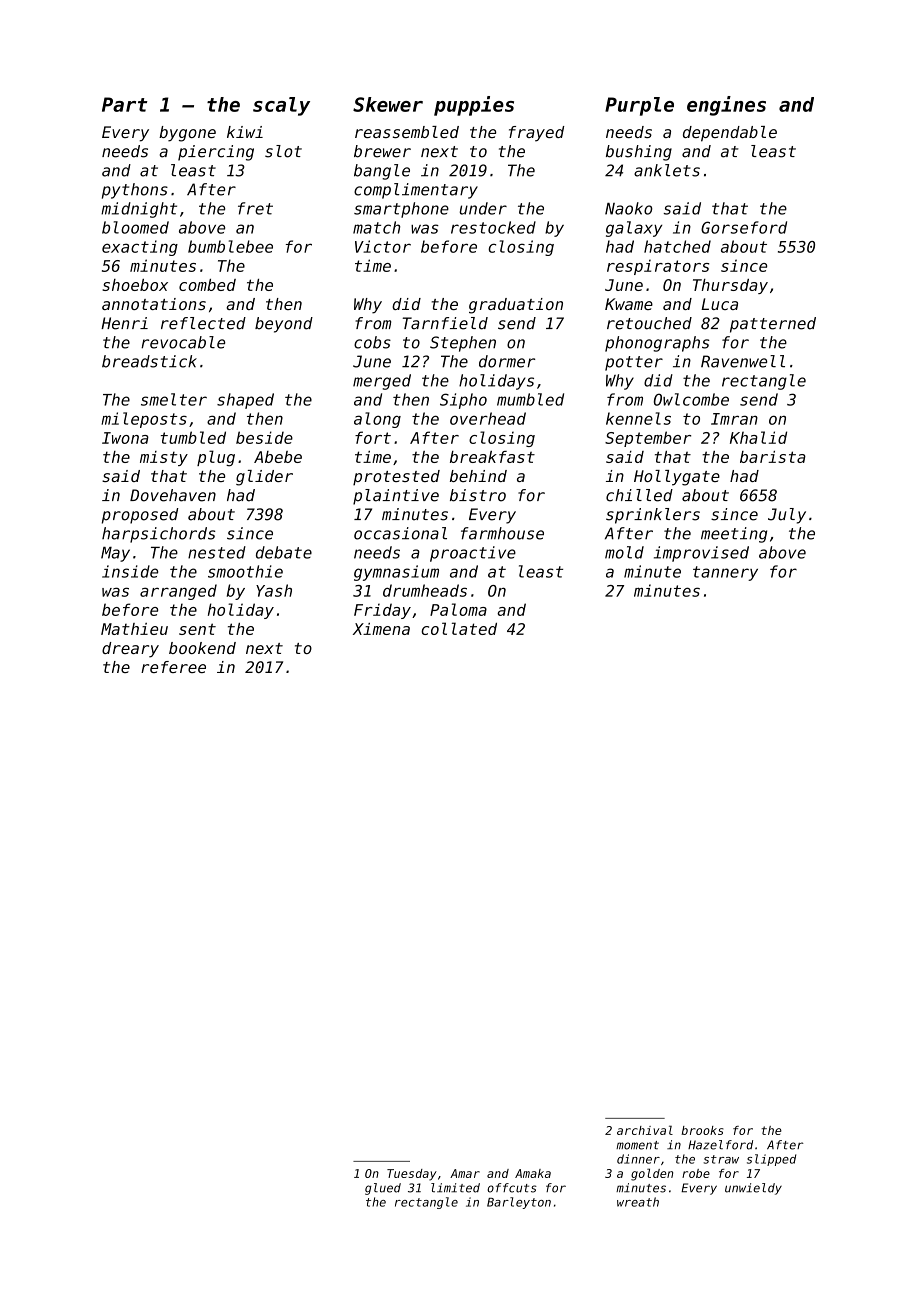  Describe the element at coordinates (725, 573) in the screenshot. I see `tannery` at that location.
